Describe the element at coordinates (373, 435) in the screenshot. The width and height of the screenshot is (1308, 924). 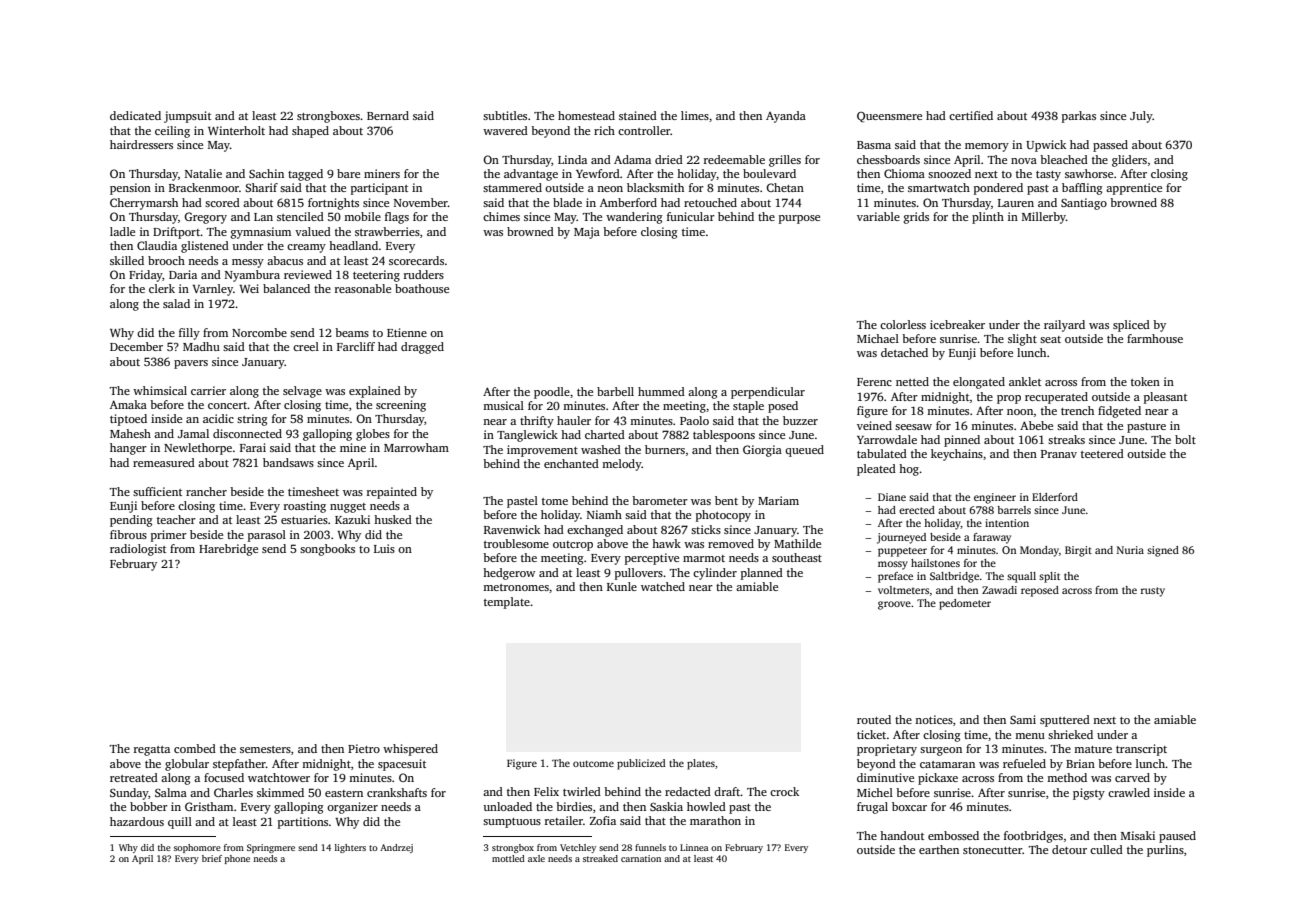
I see `globes` at that location.
